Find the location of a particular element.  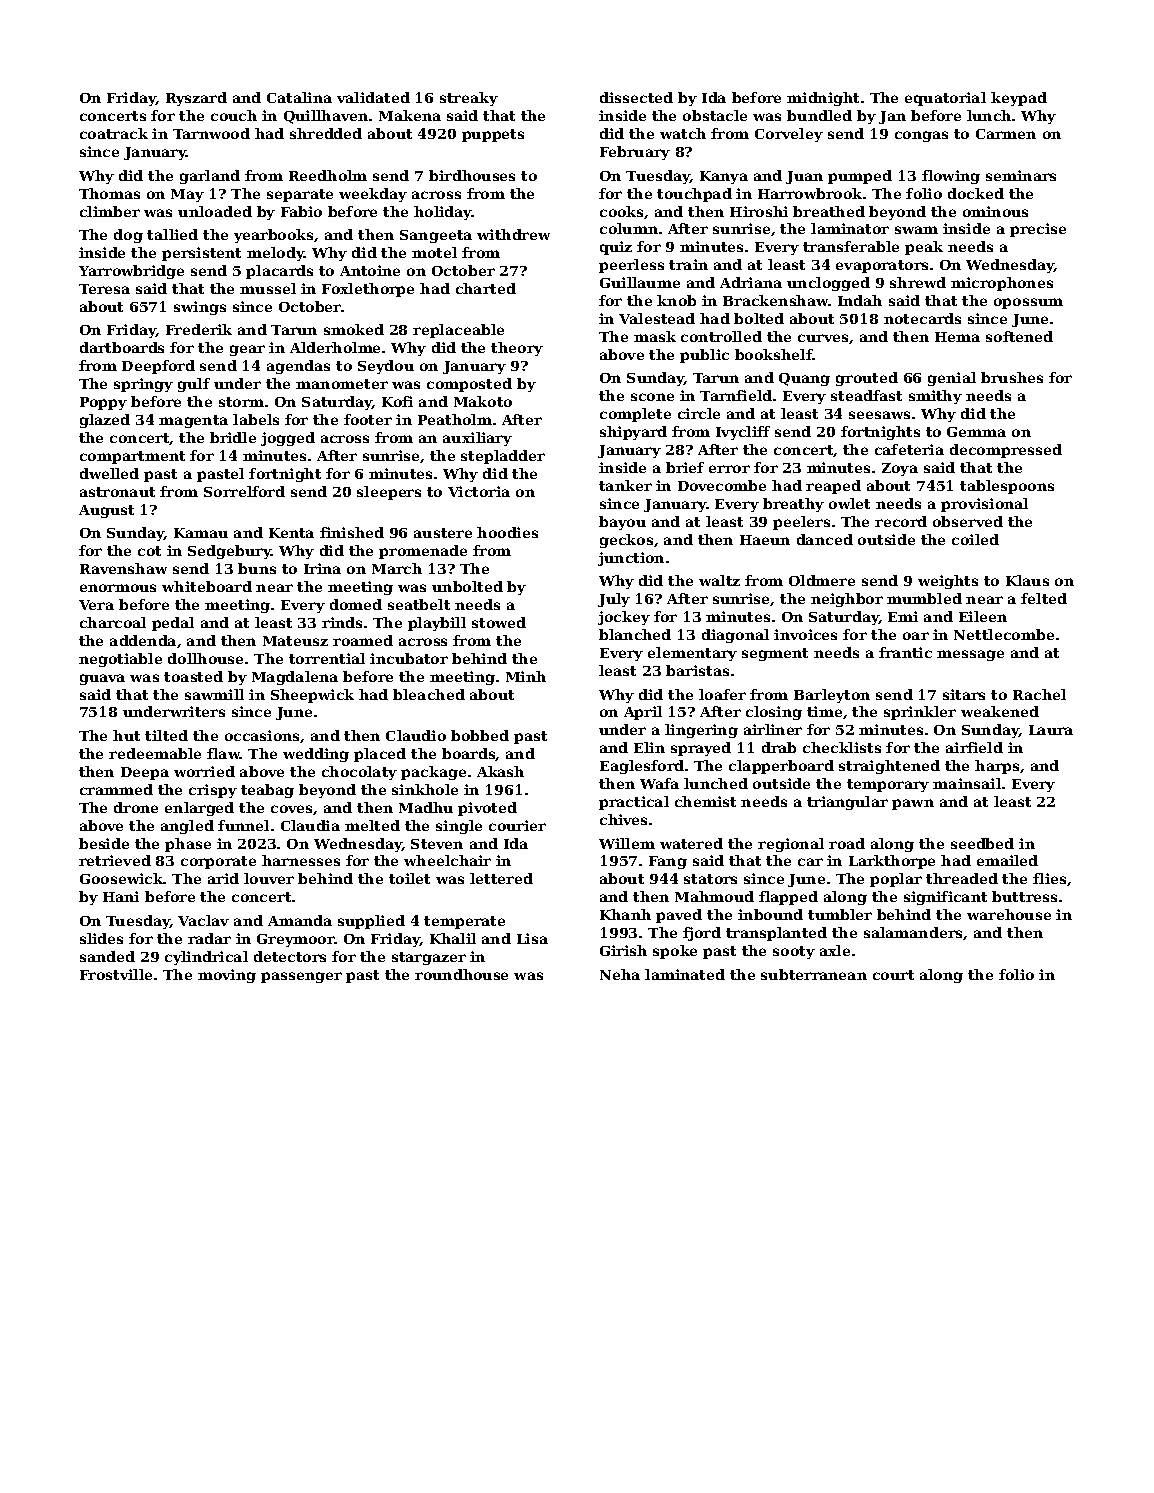

coatrack is located at coordinates (114, 133).
